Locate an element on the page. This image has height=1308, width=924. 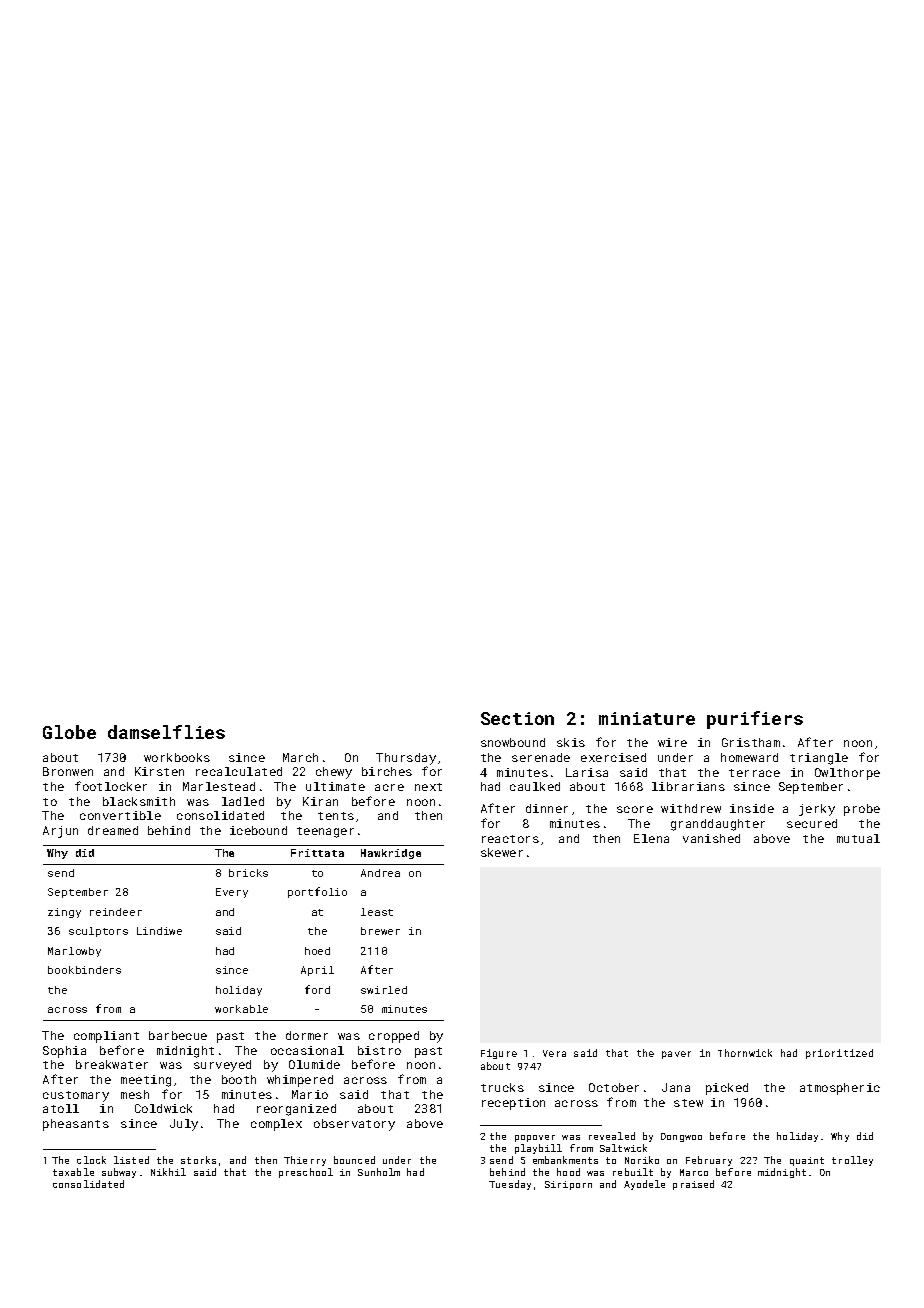
vanished is located at coordinates (711, 838).
